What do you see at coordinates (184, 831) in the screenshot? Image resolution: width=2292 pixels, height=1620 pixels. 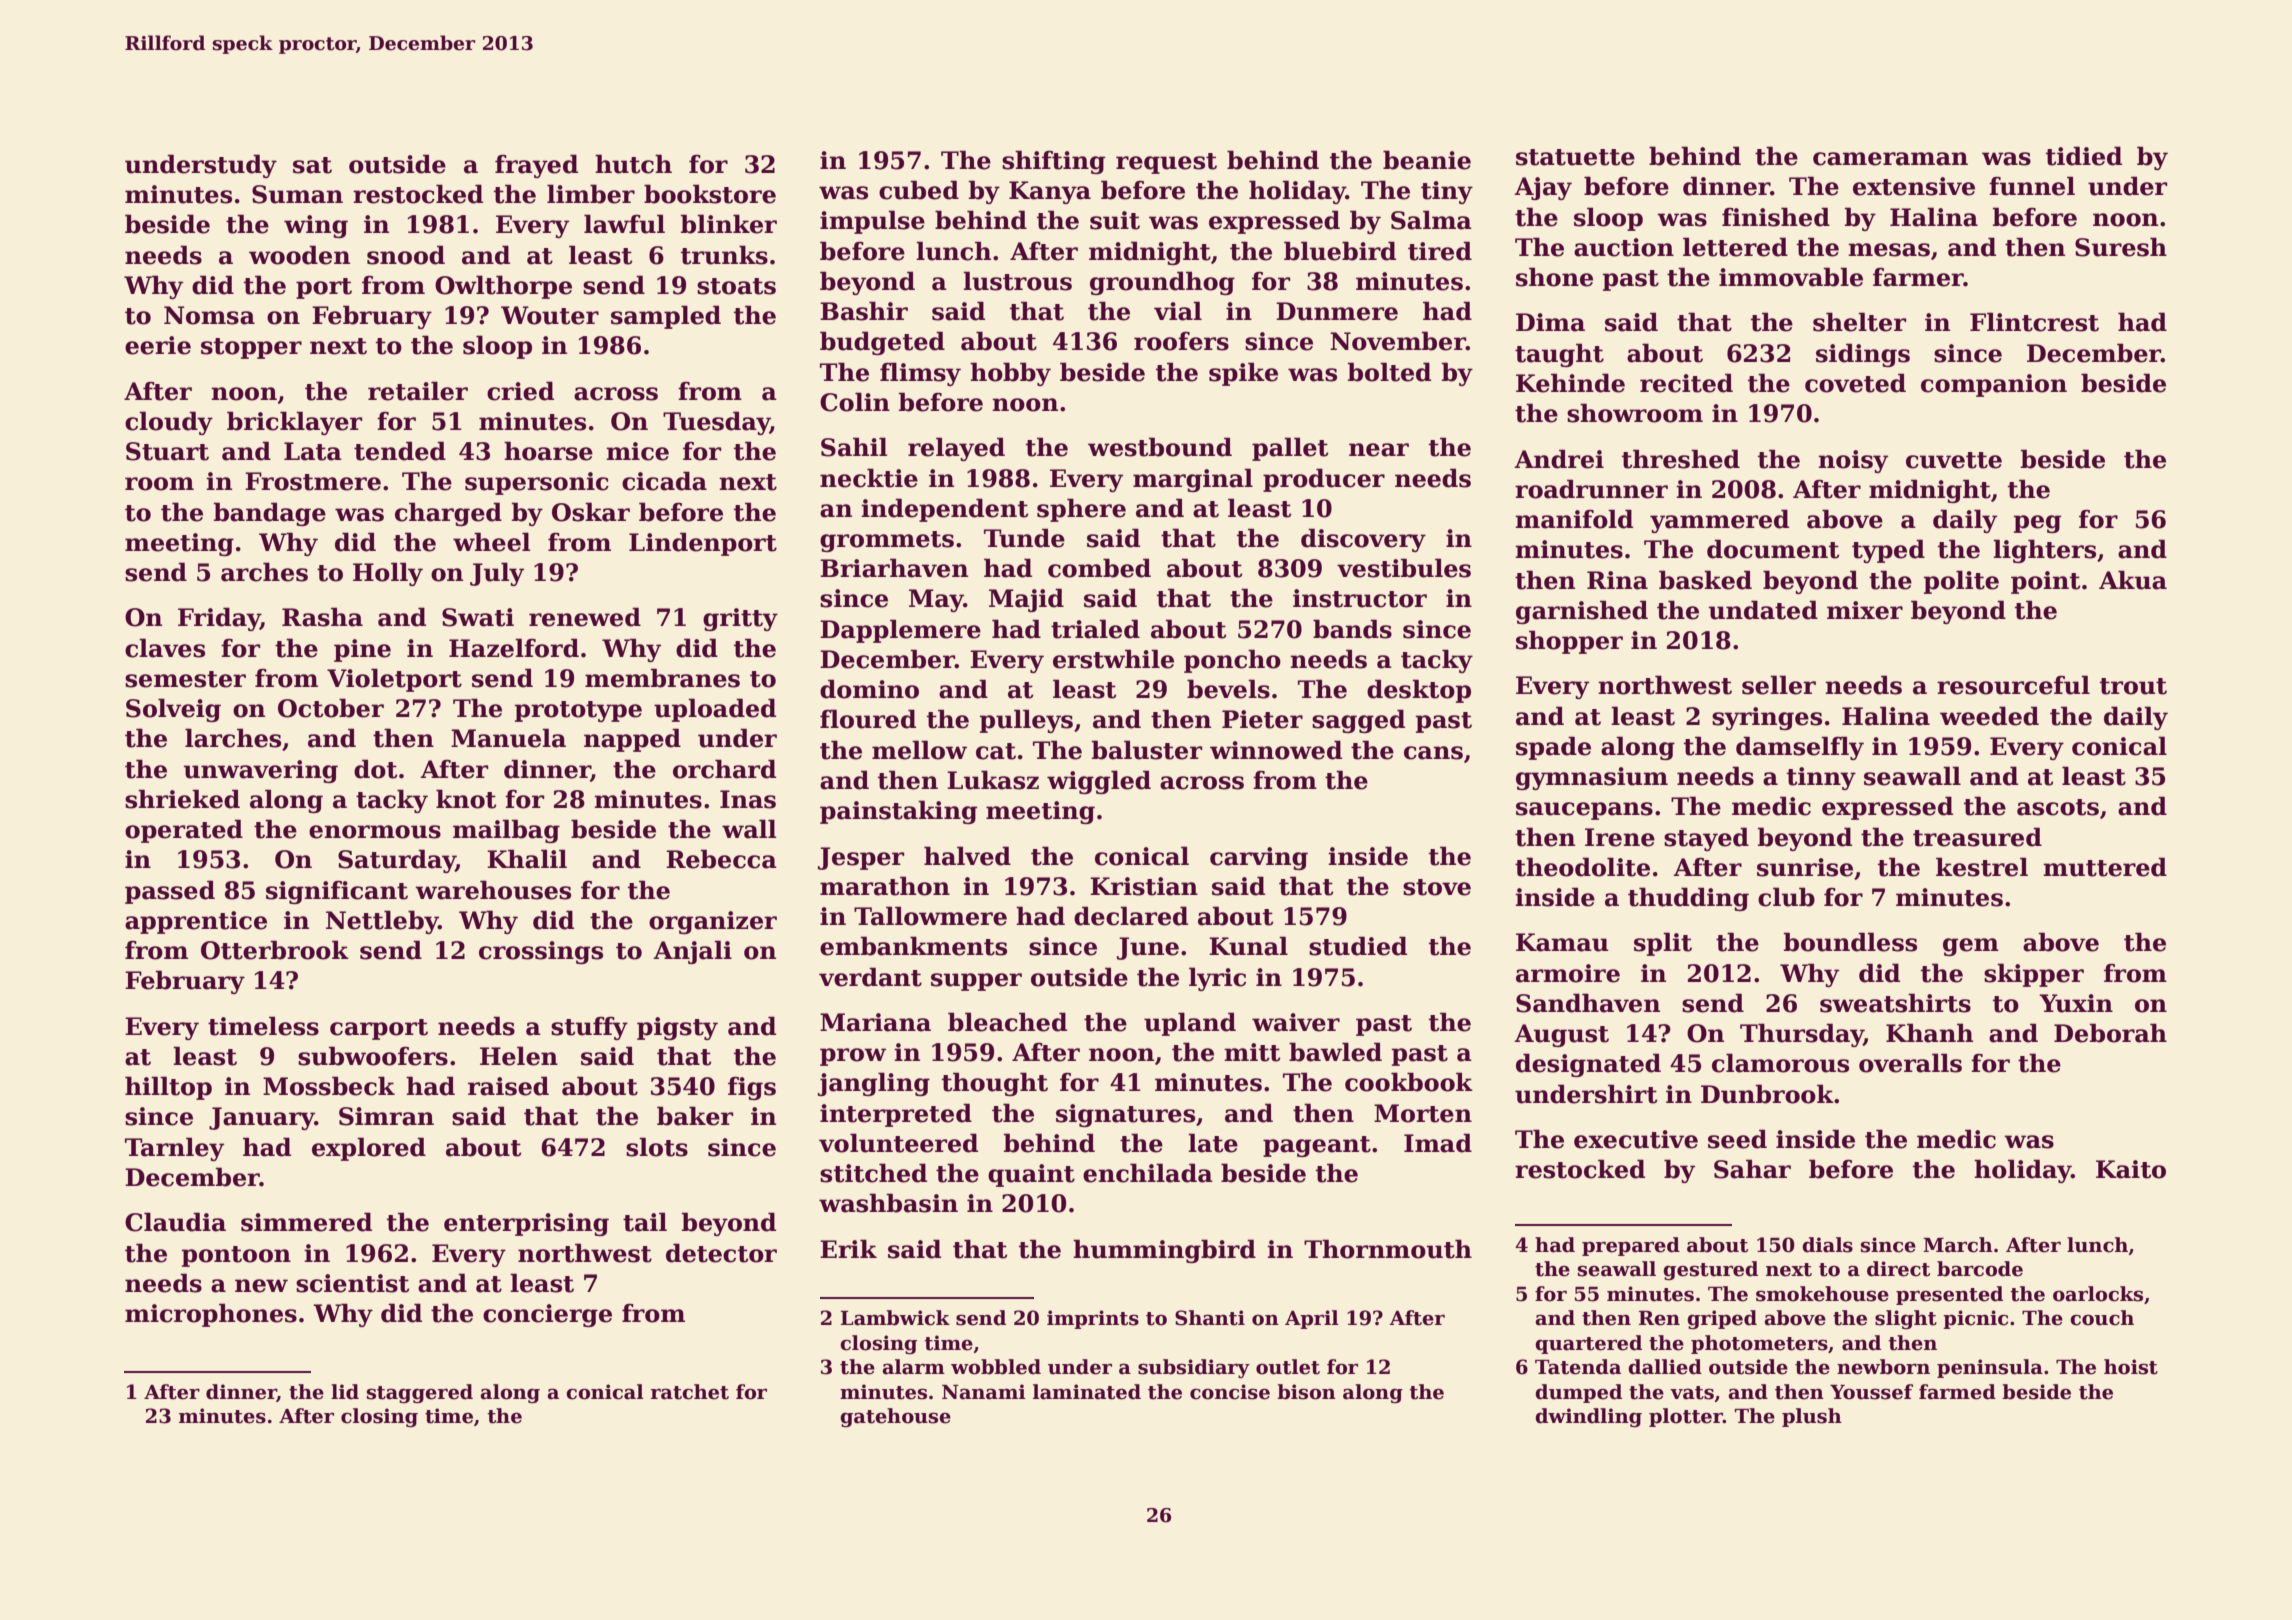 I see `operated` at bounding box center [184, 831].
